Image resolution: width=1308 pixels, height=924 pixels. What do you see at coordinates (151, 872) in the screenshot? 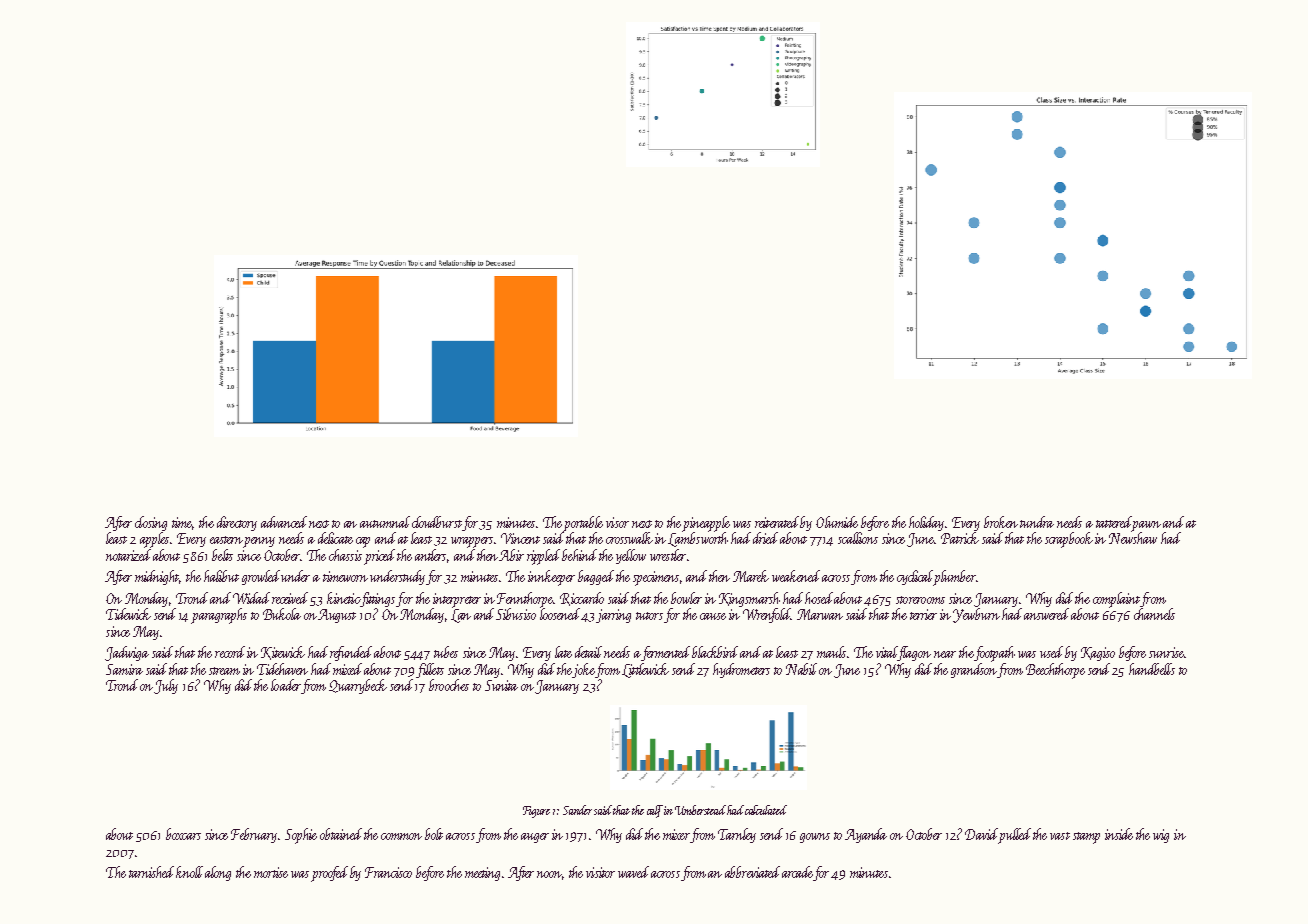
I see `tarnished` at bounding box center [151, 872].
